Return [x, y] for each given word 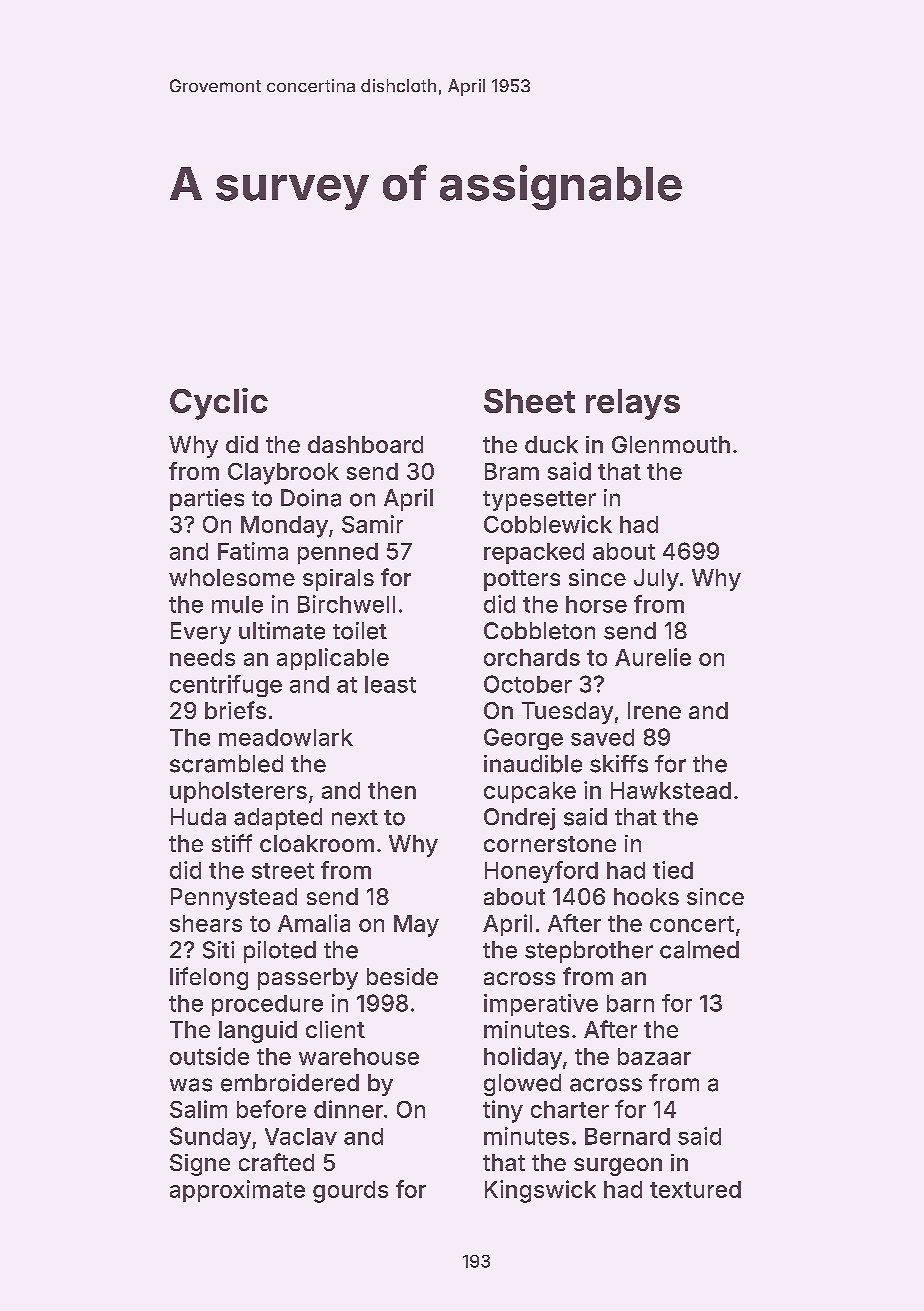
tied [673, 870]
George [523, 739]
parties [207, 500]
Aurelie [653, 657]
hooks [646, 896]
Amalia [314, 923]
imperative [541, 1005]
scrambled [226, 764]
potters [522, 580]
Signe [200, 1165]
